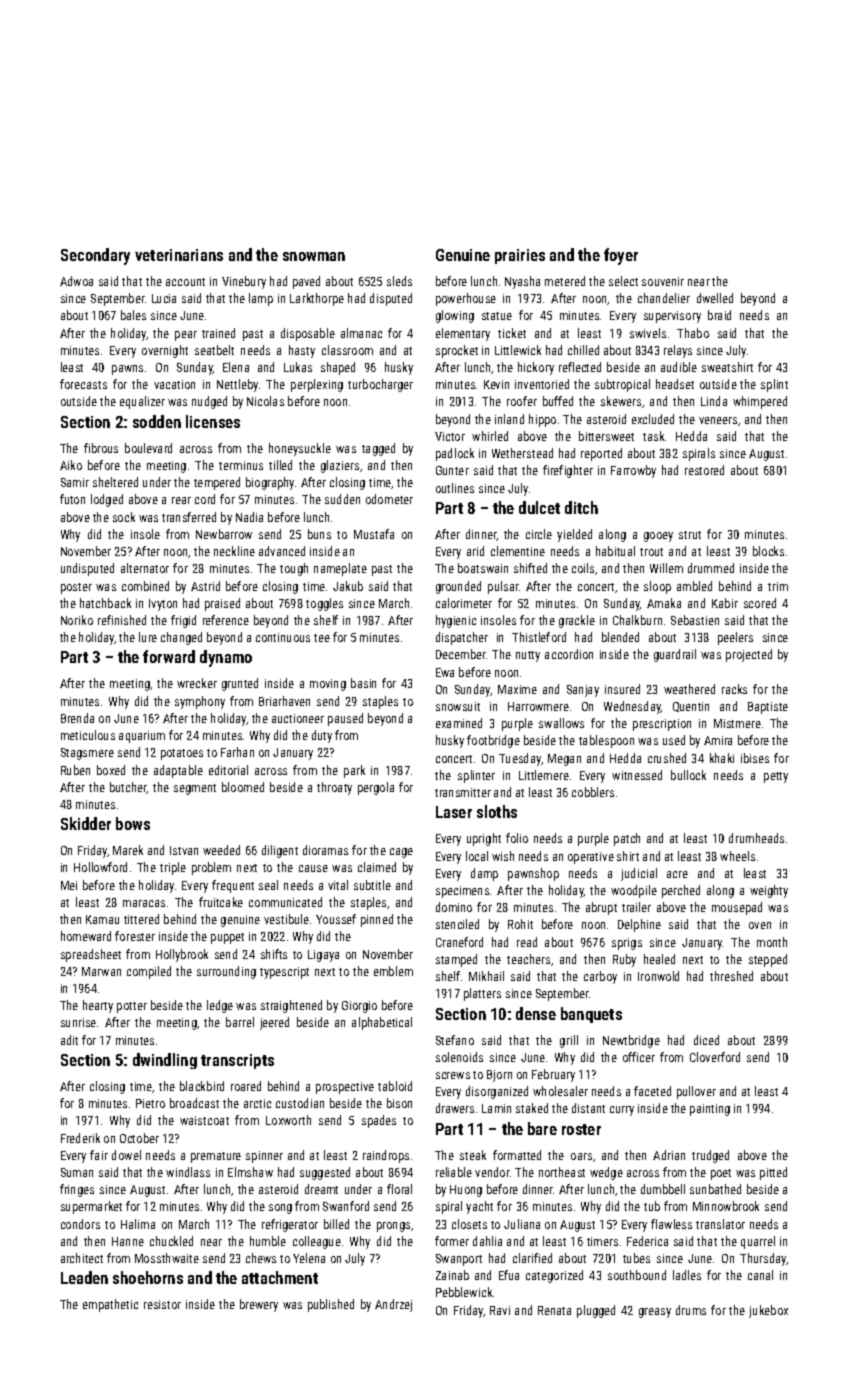  Describe the element at coordinates (101, 971) in the screenshot. I see `Marwan` at that location.
